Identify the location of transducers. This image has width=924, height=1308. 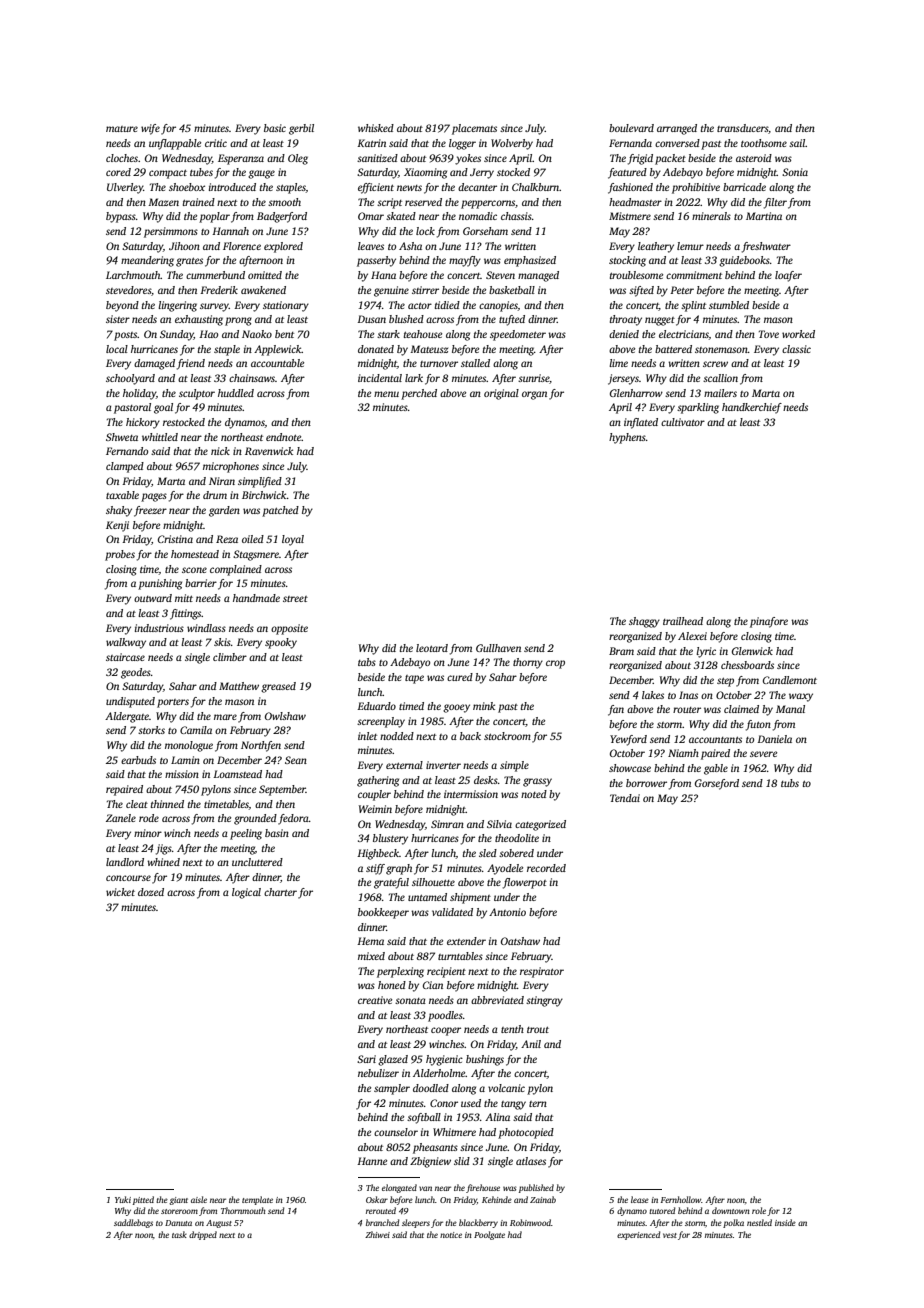
(743, 129).
